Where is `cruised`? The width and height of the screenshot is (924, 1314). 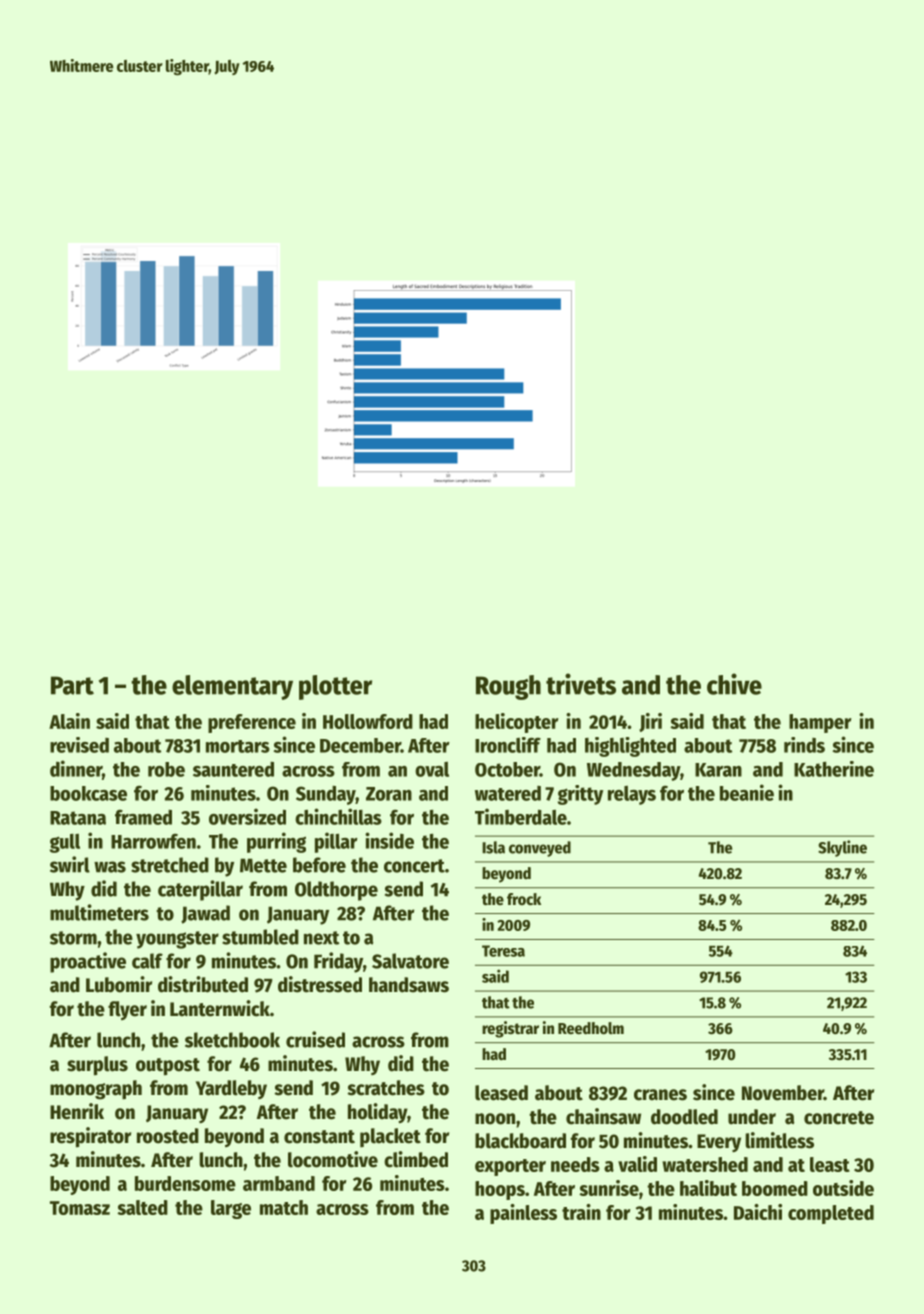 cruised is located at coordinates (315, 1039).
